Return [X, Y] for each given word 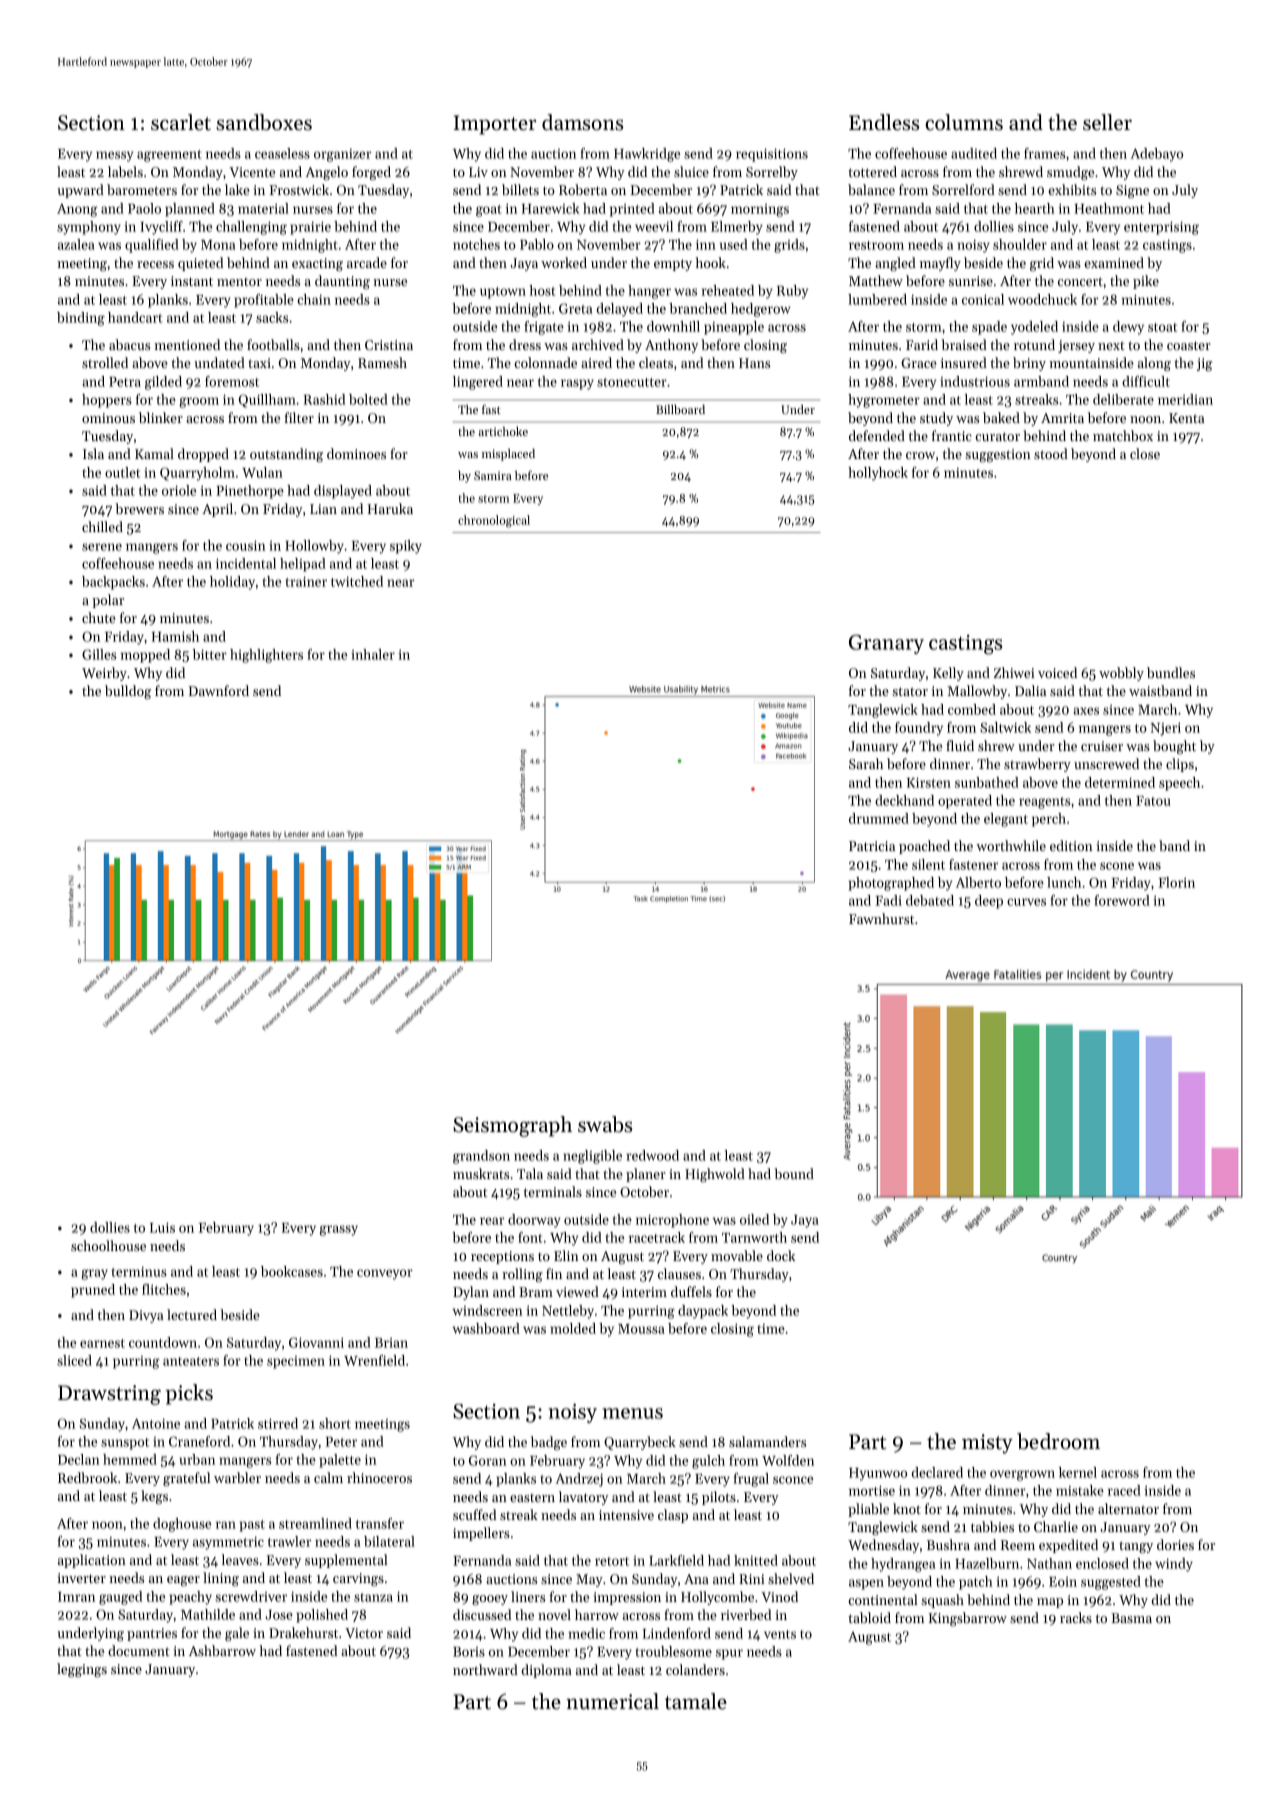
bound [794, 1173]
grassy [339, 1230]
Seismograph [512, 1126]
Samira [493, 475]
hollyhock [878, 474]
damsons [582, 122]
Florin [1176, 882]
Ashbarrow [222, 1650]
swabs [605, 1124]
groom [199, 402]
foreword [1122, 900]
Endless [884, 122]
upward [80, 191]
